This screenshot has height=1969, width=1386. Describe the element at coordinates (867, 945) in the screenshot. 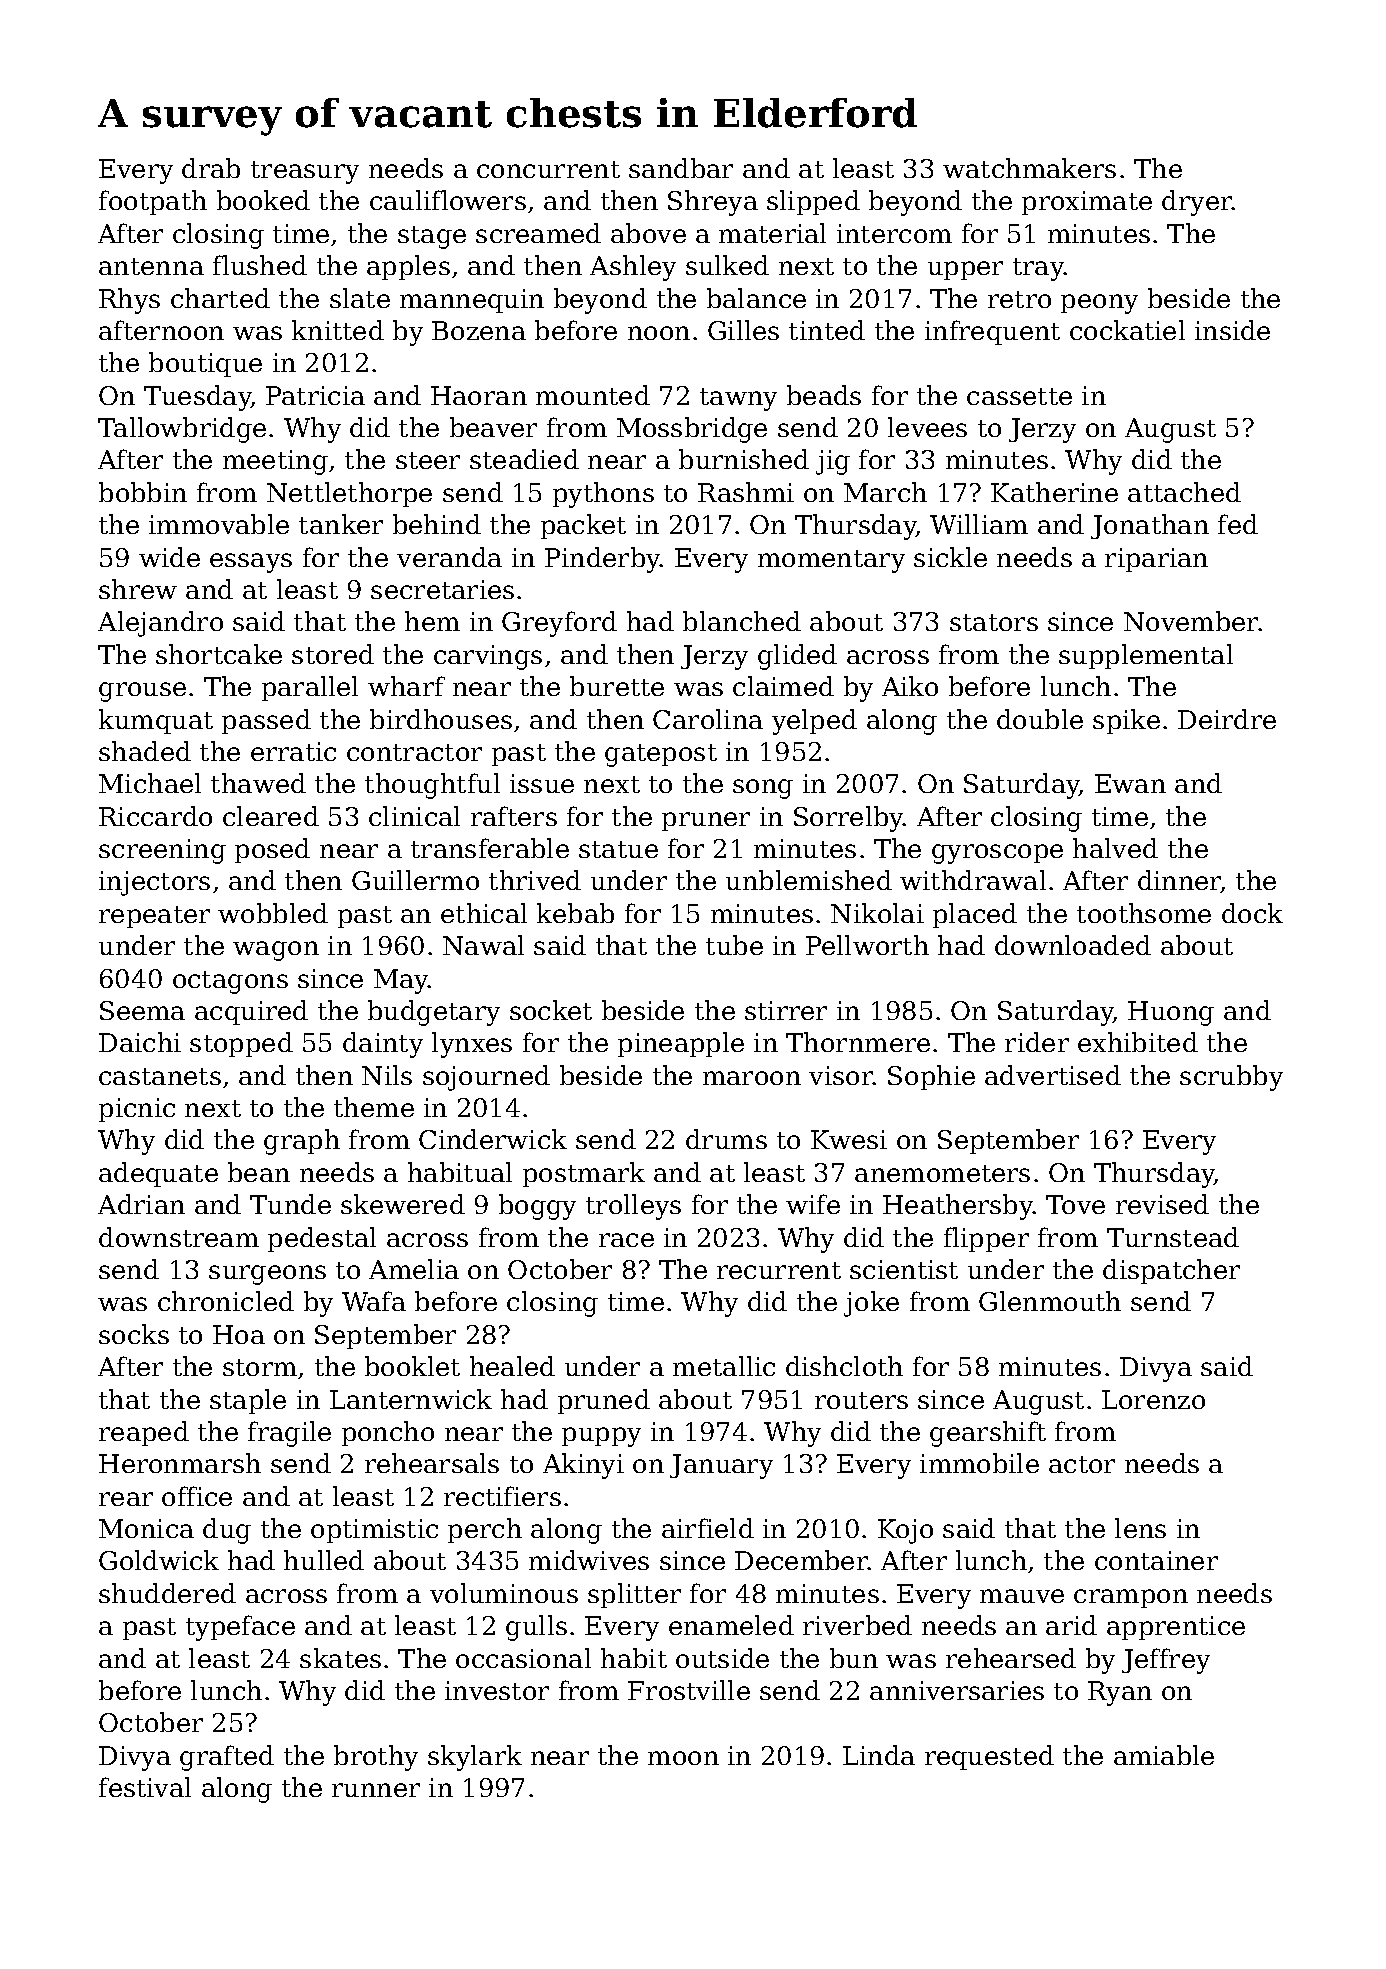

I see `Pellworth` at that location.
